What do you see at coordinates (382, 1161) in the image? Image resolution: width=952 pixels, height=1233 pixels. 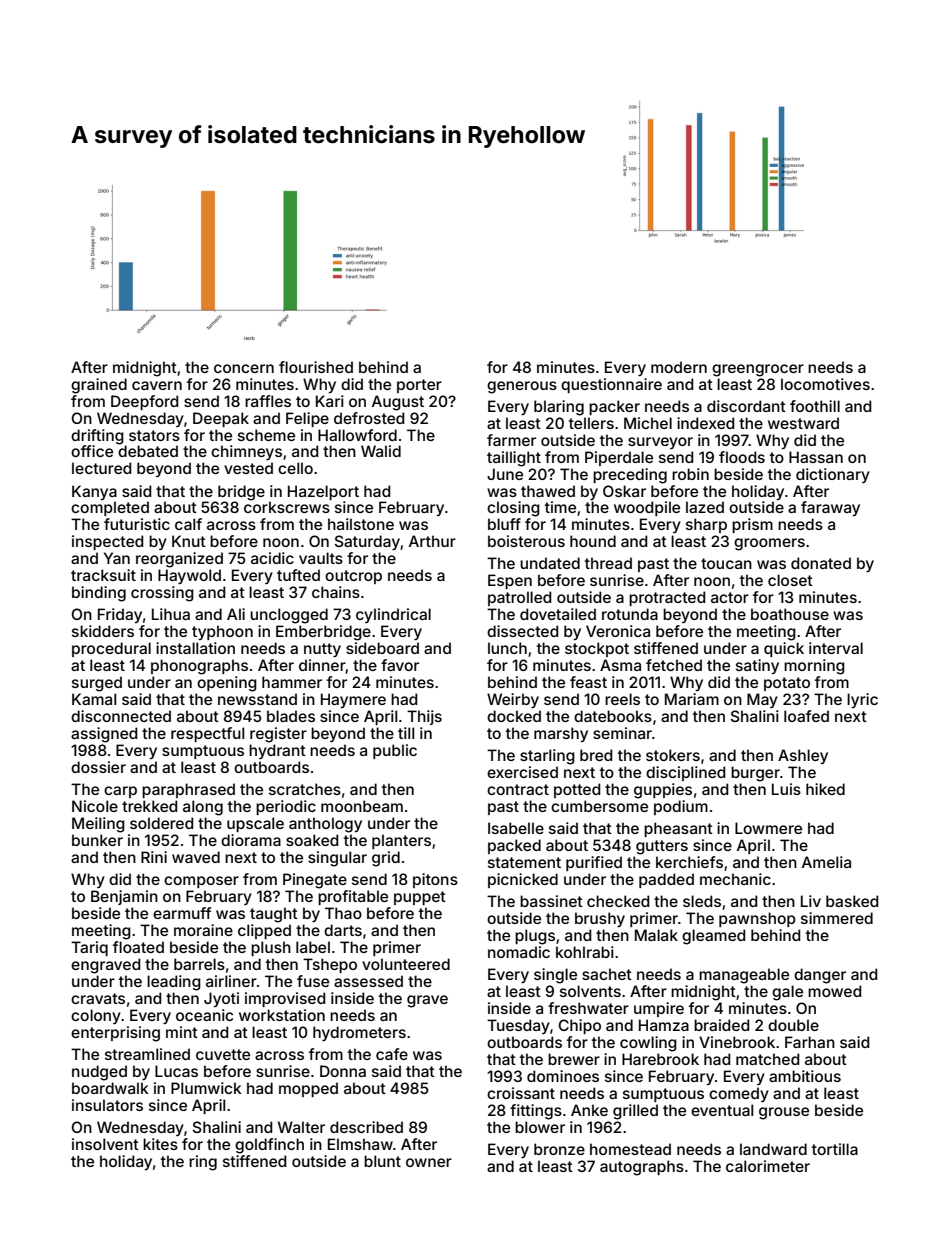 I see `blunt` at bounding box center [382, 1161].
